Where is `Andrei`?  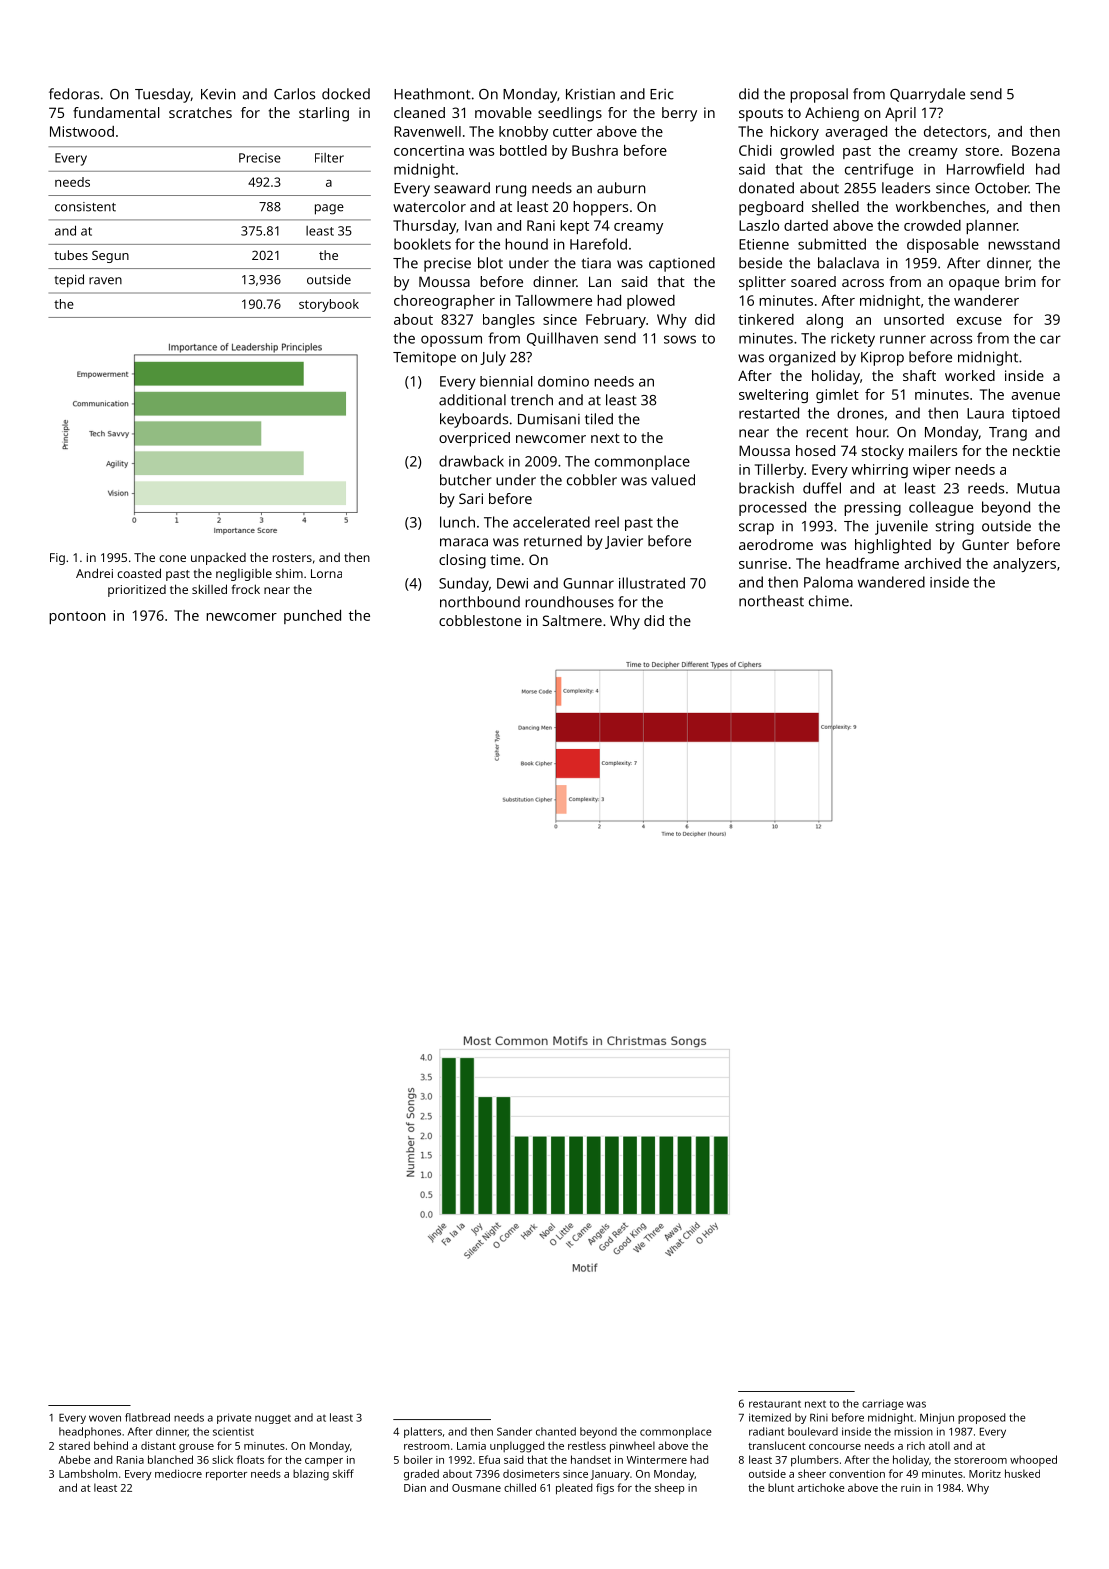
Andrei is located at coordinates (94, 573).
